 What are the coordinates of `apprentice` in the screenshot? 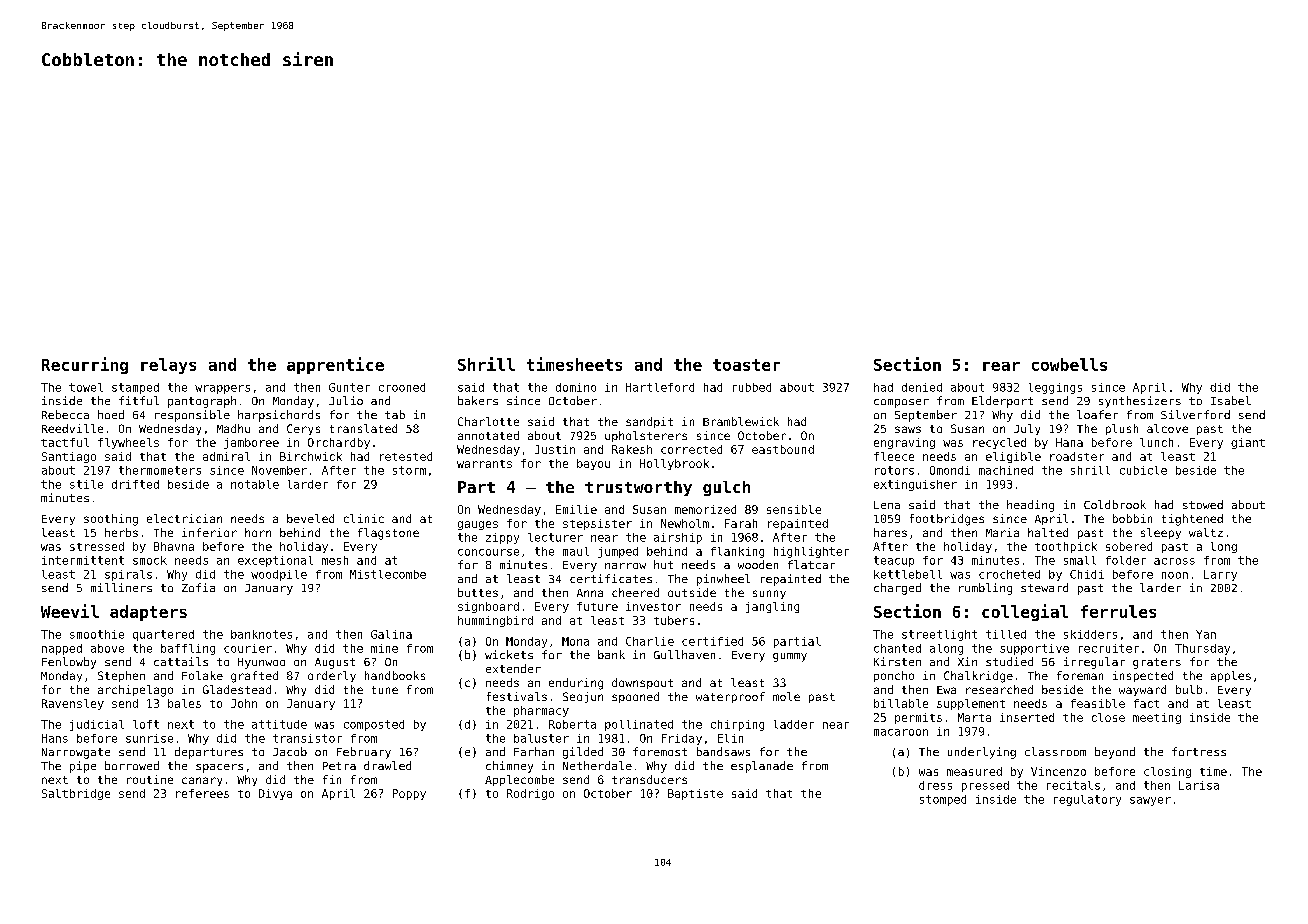 It's located at (335, 365).
